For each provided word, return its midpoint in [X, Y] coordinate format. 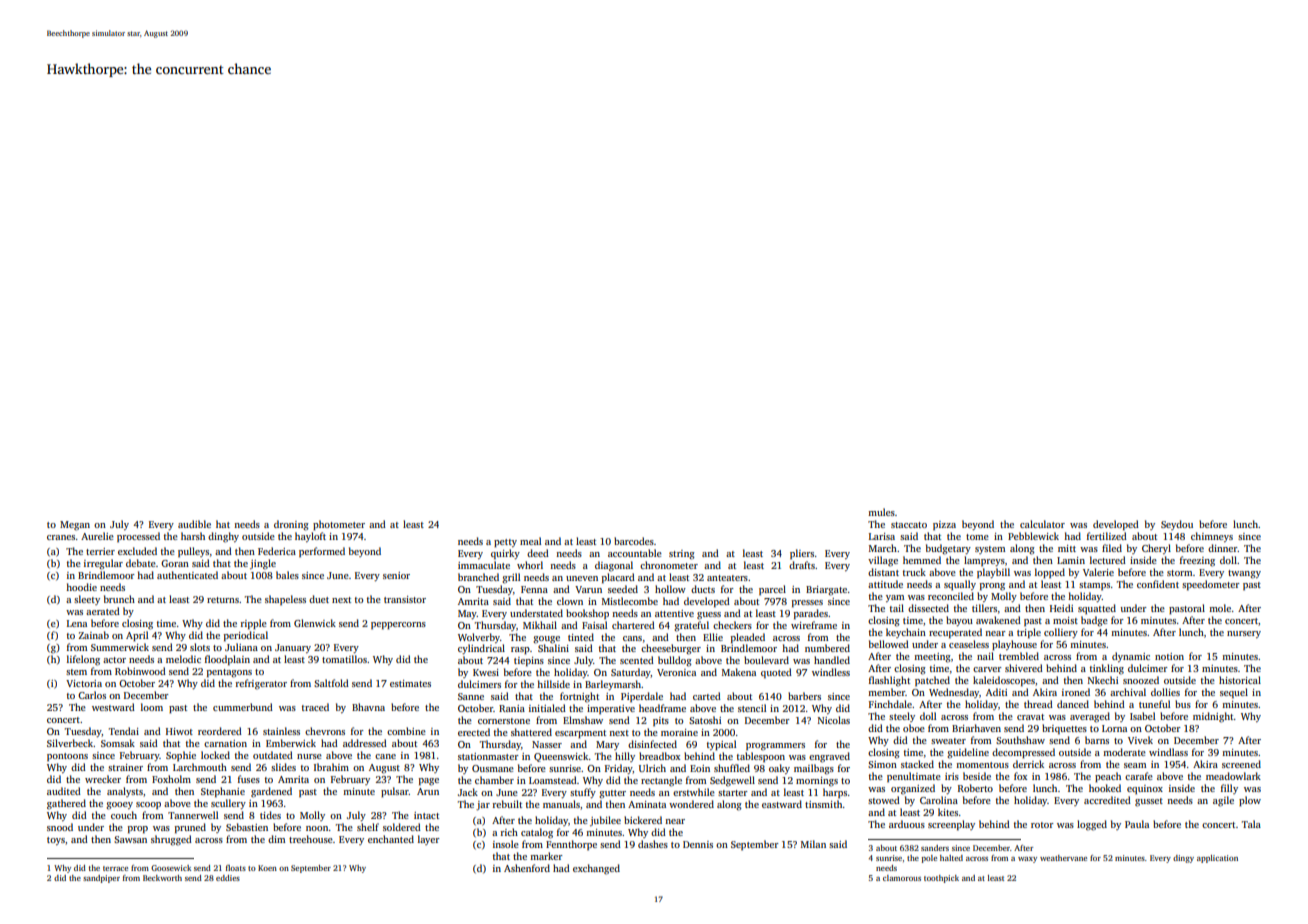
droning [291, 525]
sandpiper [101, 879]
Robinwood [140, 671]
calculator [1042, 524]
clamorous [902, 878]
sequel [1234, 693]
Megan [75, 526]
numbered [827, 648]
